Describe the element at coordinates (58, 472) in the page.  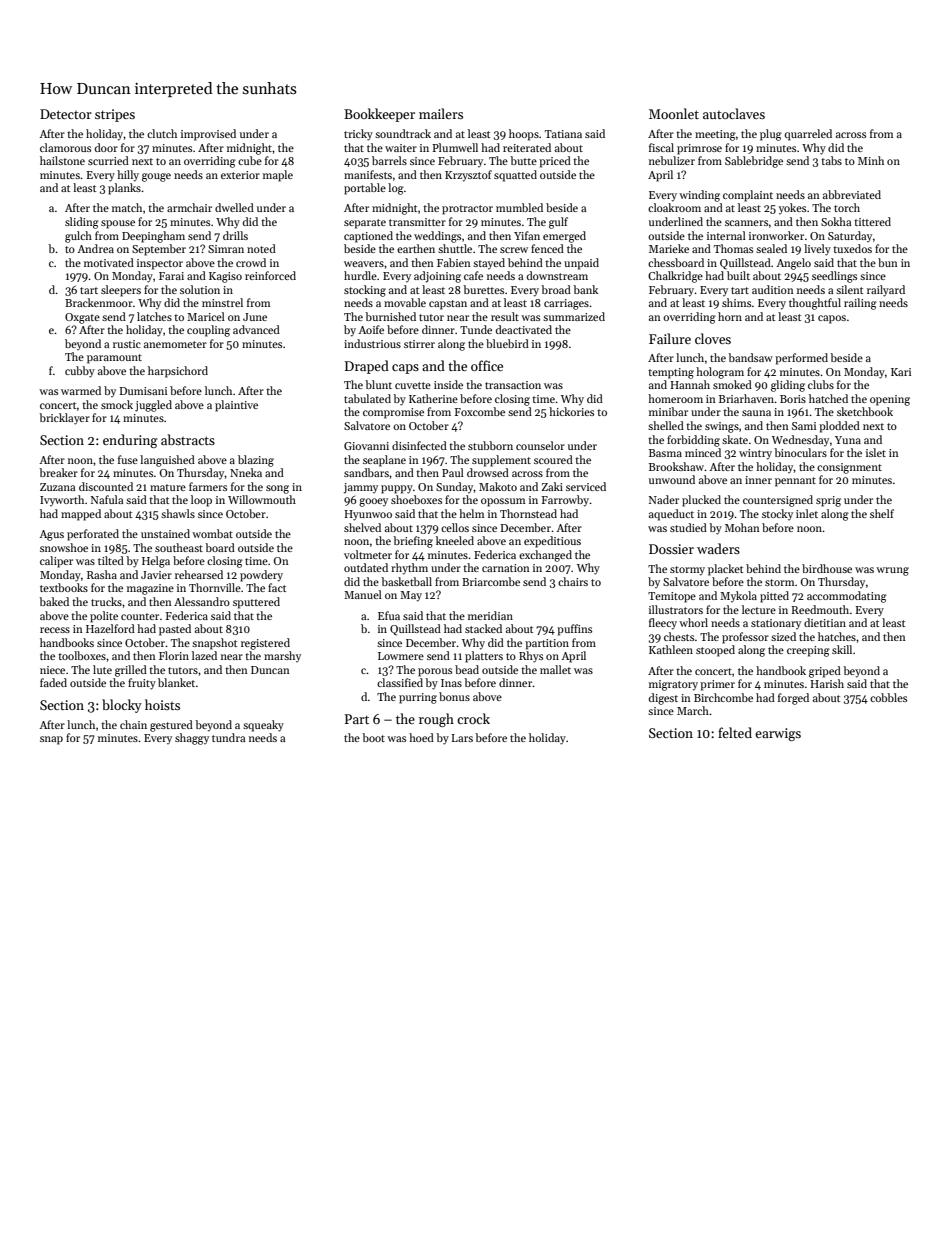
I see `breaker` at that location.
